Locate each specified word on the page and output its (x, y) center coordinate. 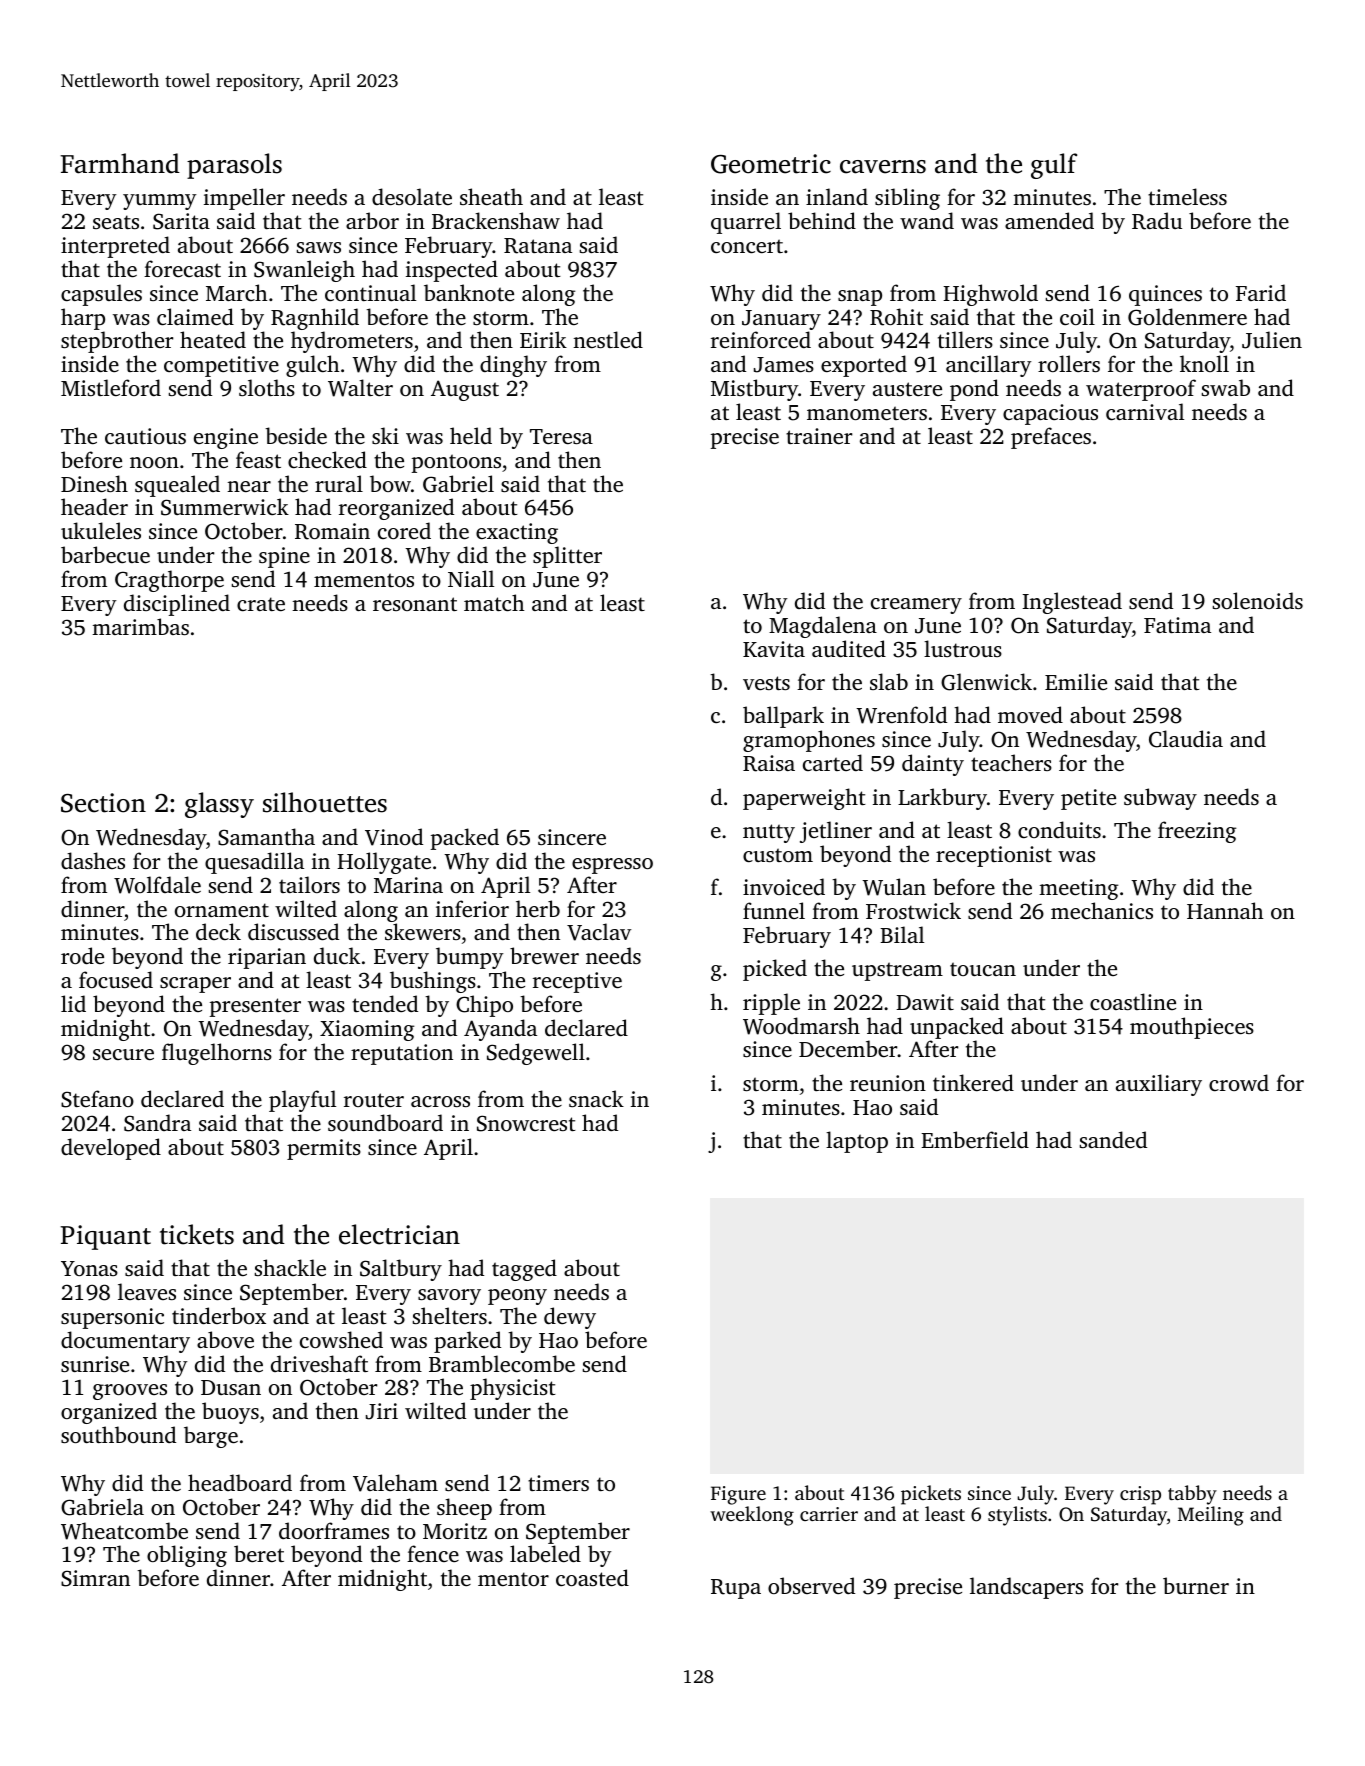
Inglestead (1072, 603)
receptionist (994, 856)
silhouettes (325, 802)
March (237, 292)
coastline (1133, 1001)
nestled (608, 339)
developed (111, 1149)
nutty (769, 833)
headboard (240, 1482)
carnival (1145, 411)
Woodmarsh (801, 1026)
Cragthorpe (169, 581)
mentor (513, 1579)
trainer (819, 436)
